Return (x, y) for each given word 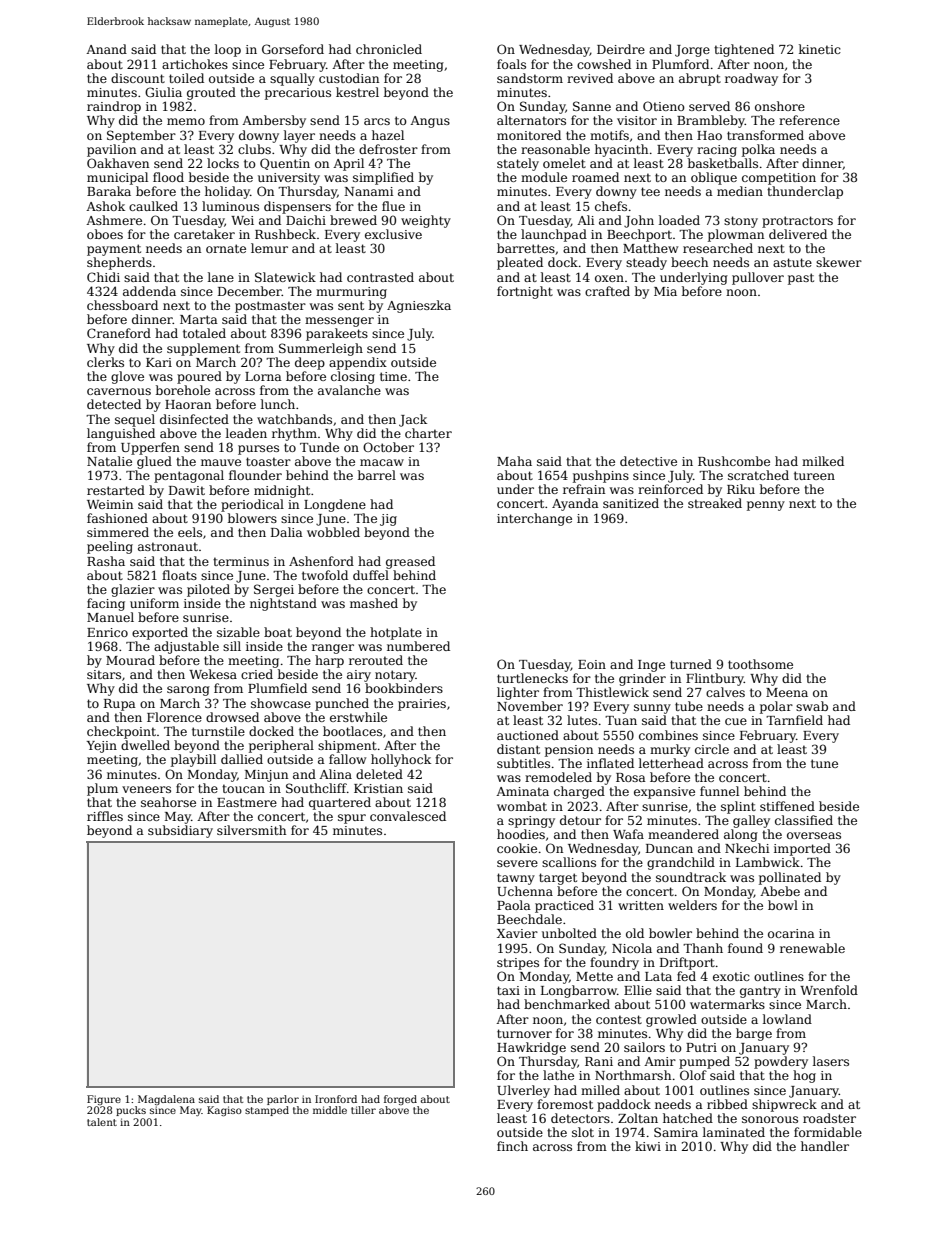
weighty (426, 221)
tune (824, 763)
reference (809, 120)
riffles (105, 816)
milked (823, 461)
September (141, 136)
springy (531, 822)
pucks (131, 1111)
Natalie (109, 461)
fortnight (525, 292)
